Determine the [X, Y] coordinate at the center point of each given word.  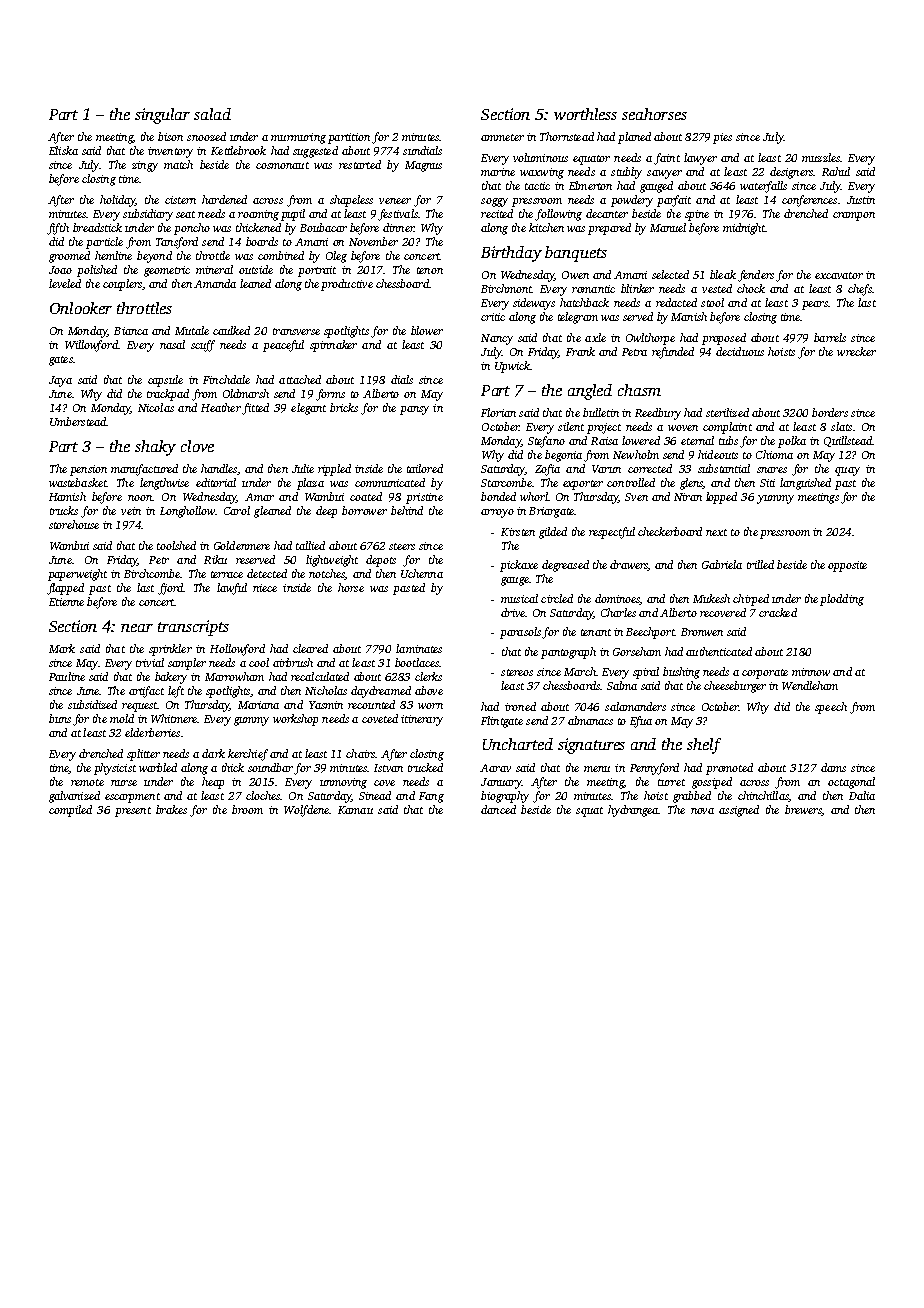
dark [213, 753]
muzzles [821, 157]
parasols [520, 633]
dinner [398, 227]
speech [831, 708]
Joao [60, 270]
